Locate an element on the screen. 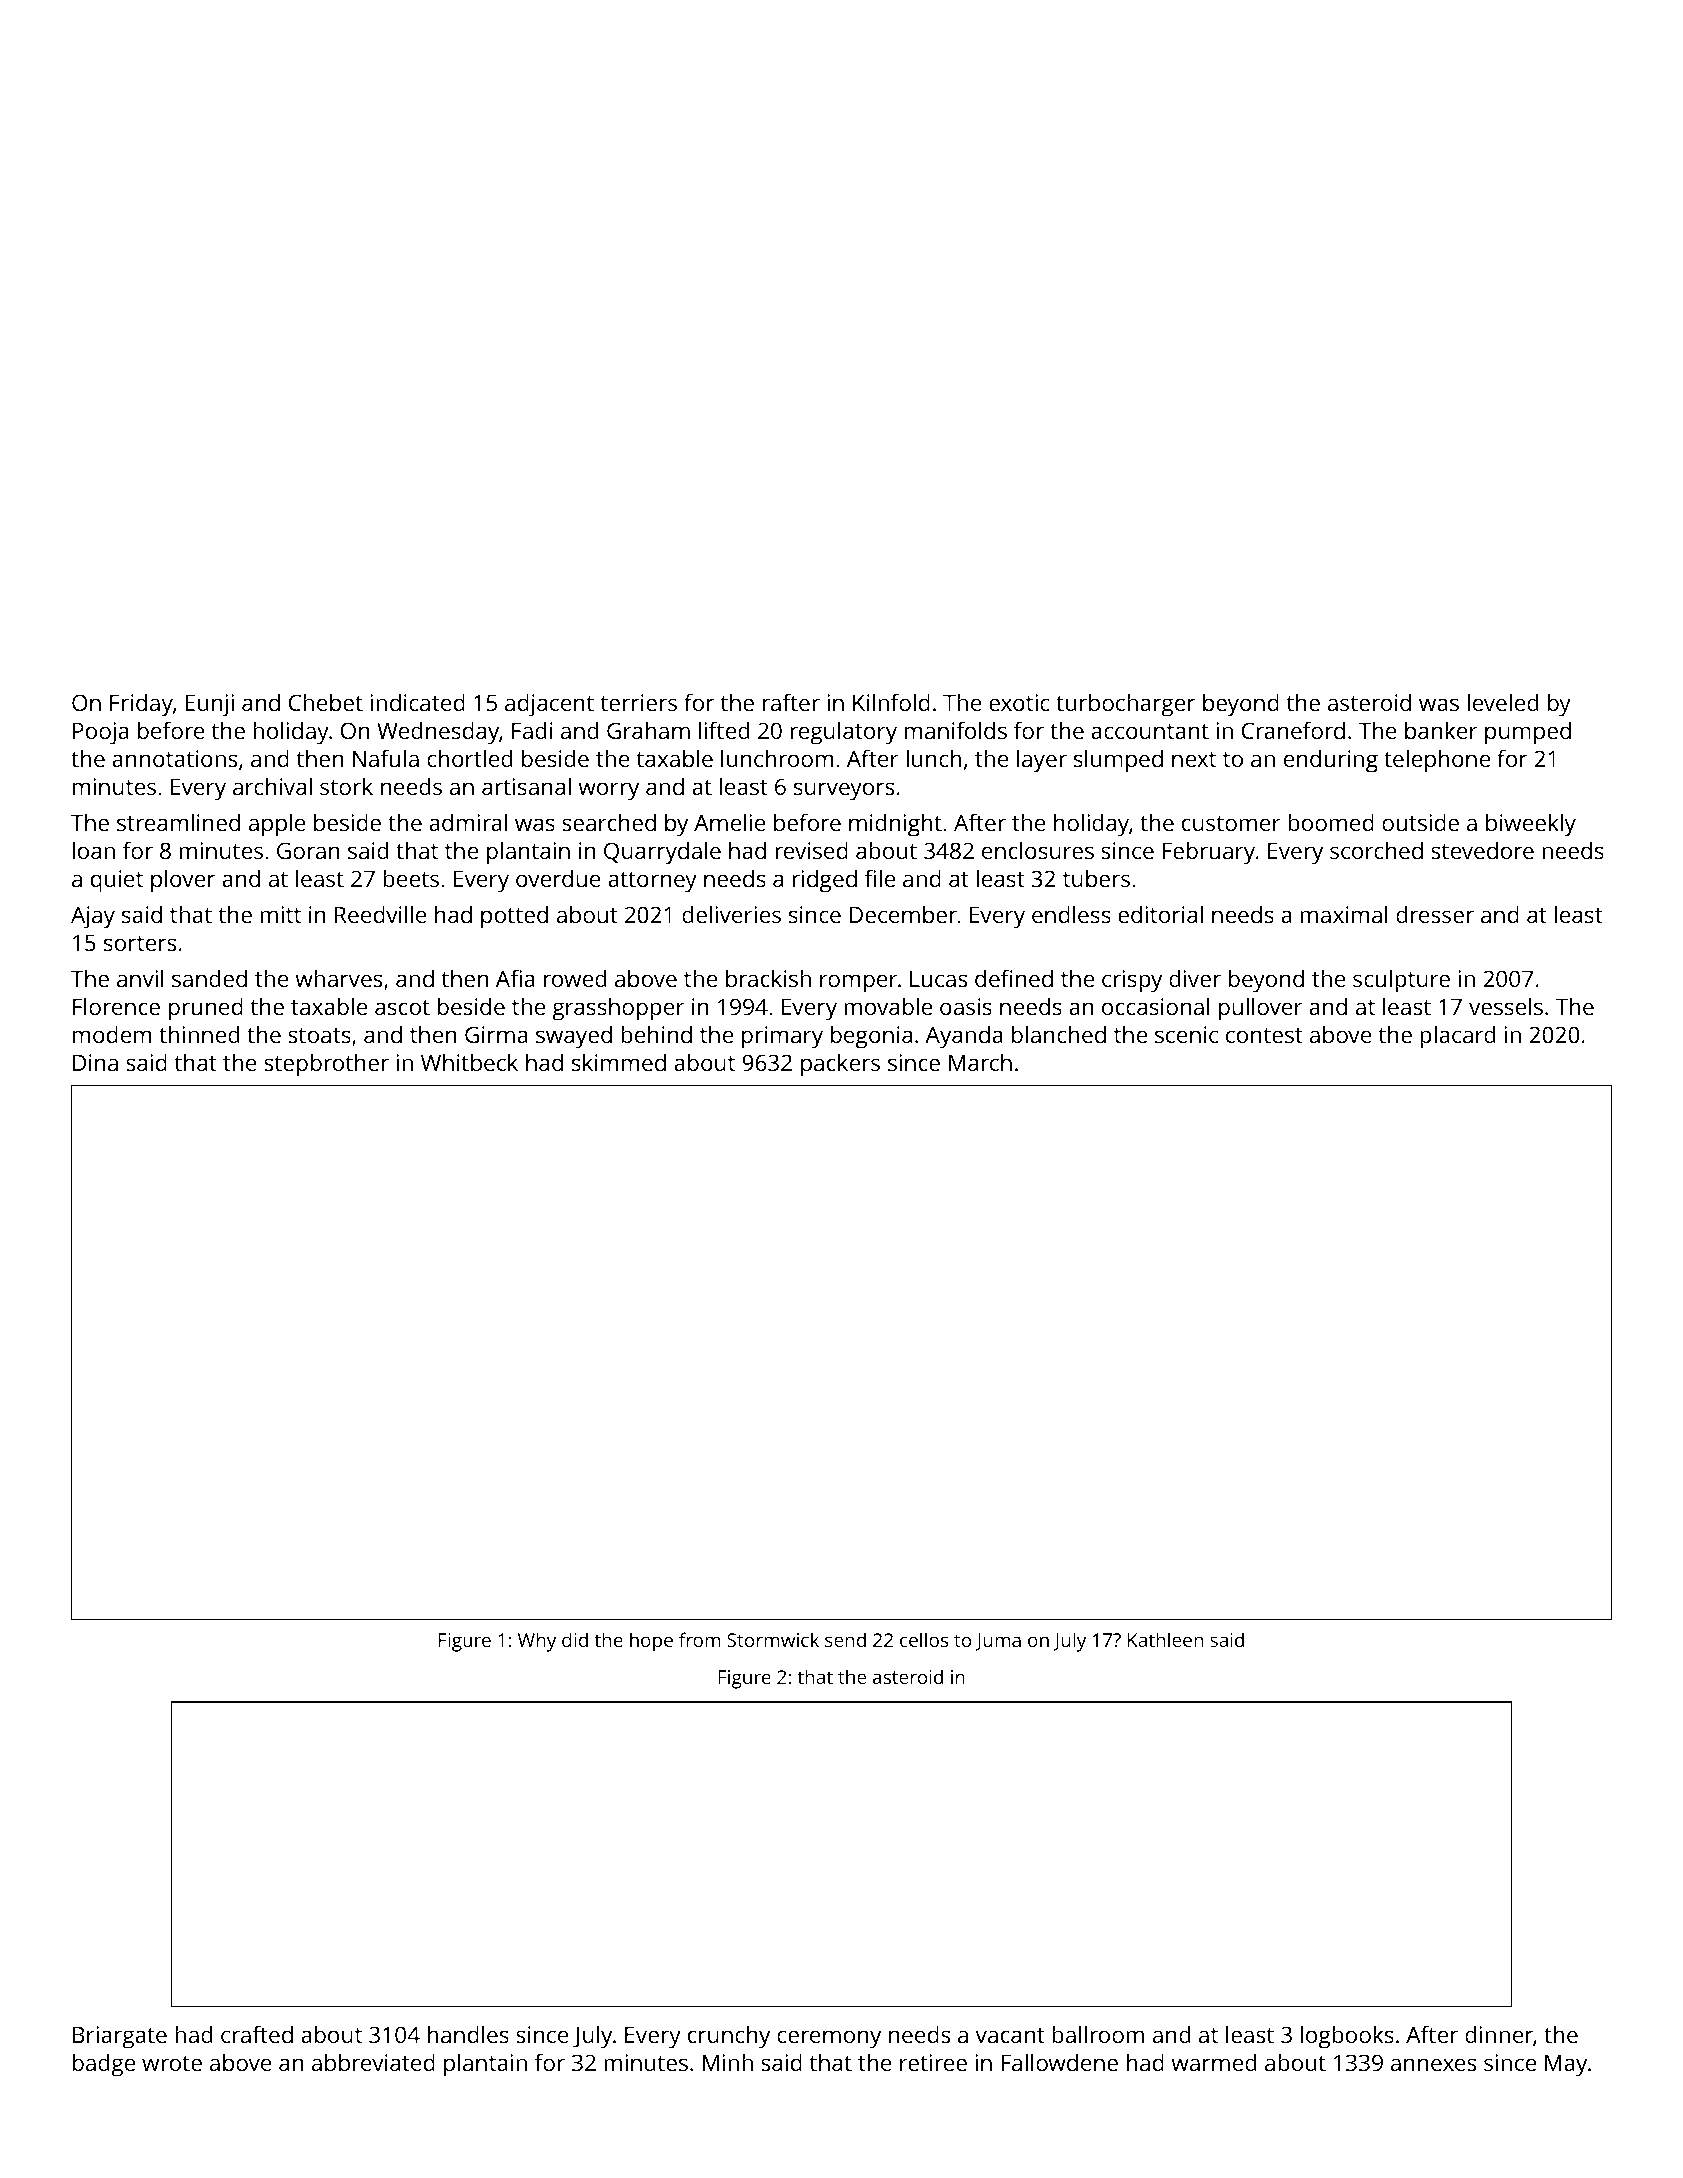 The height and width of the screenshot is (2178, 1683). leveled is located at coordinates (1502, 702).
